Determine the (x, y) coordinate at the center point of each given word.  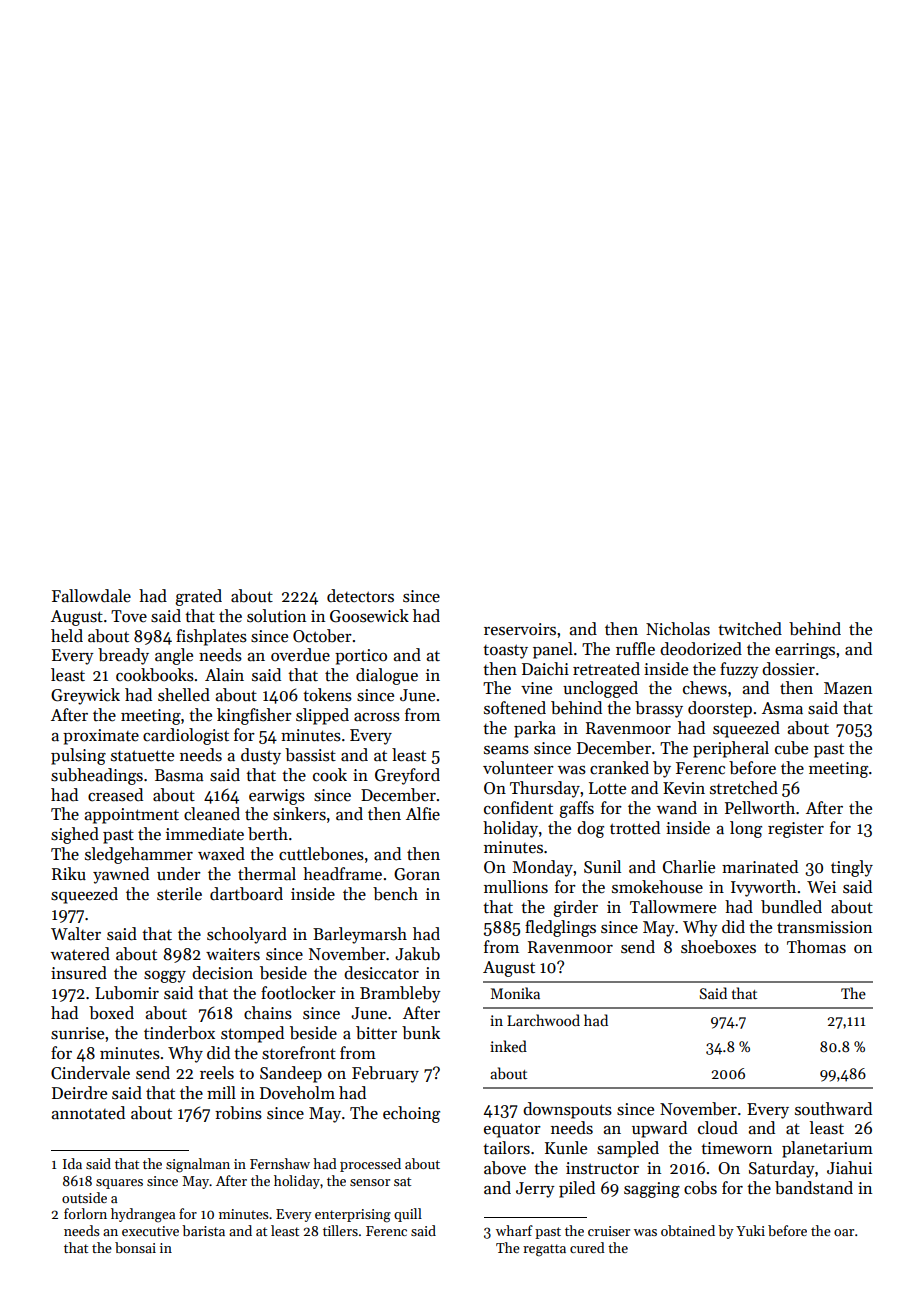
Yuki (750, 1230)
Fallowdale (91, 596)
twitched (750, 629)
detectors (360, 596)
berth (268, 834)
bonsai (135, 1247)
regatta (544, 1250)
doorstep (720, 709)
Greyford (407, 776)
